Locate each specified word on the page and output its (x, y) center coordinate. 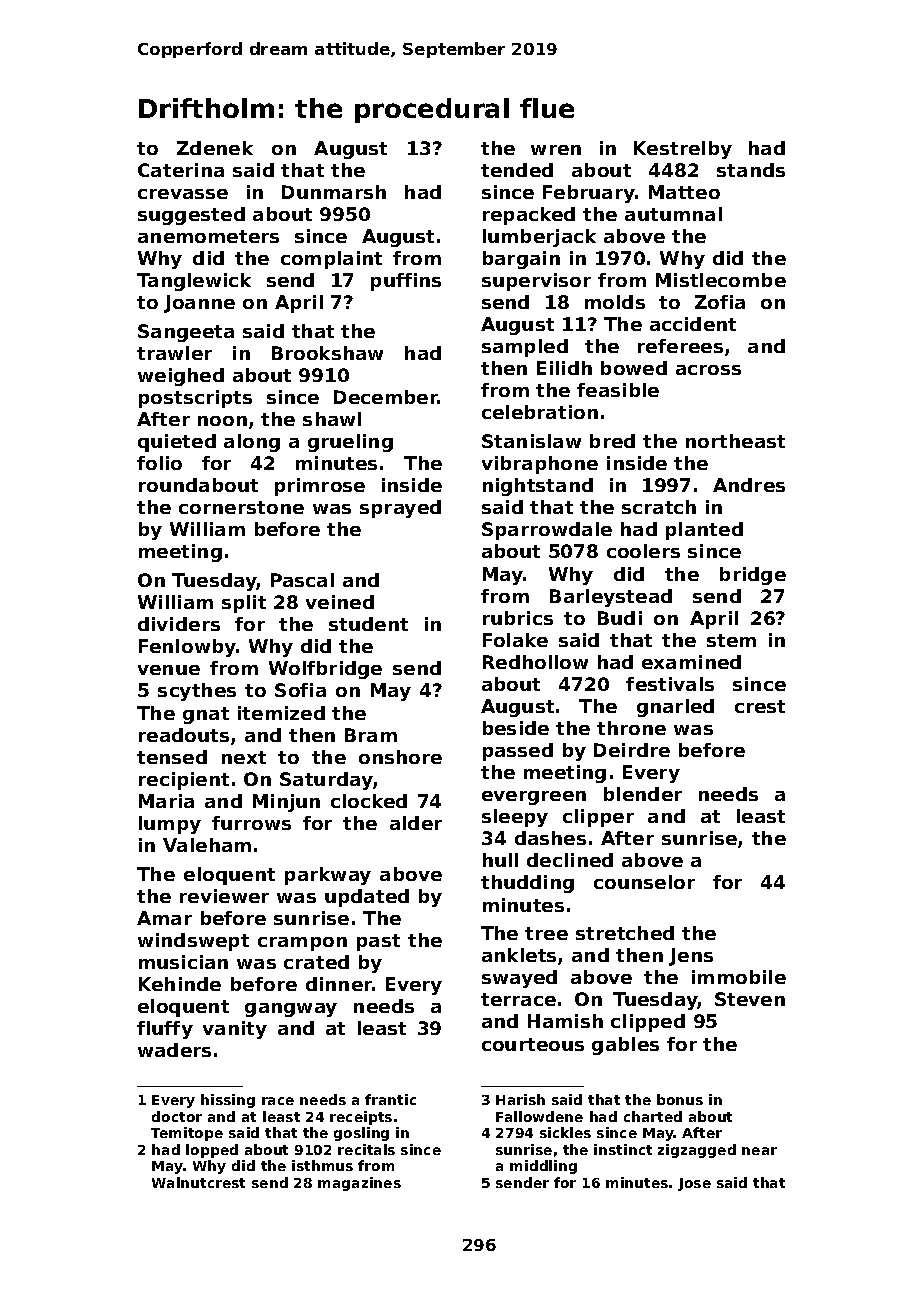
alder (416, 823)
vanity (235, 1030)
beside (516, 728)
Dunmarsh (334, 192)
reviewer (224, 896)
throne (631, 728)
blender (643, 794)
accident (693, 324)
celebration (540, 412)
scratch (659, 507)
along (252, 443)
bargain (521, 260)
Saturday (326, 781)
